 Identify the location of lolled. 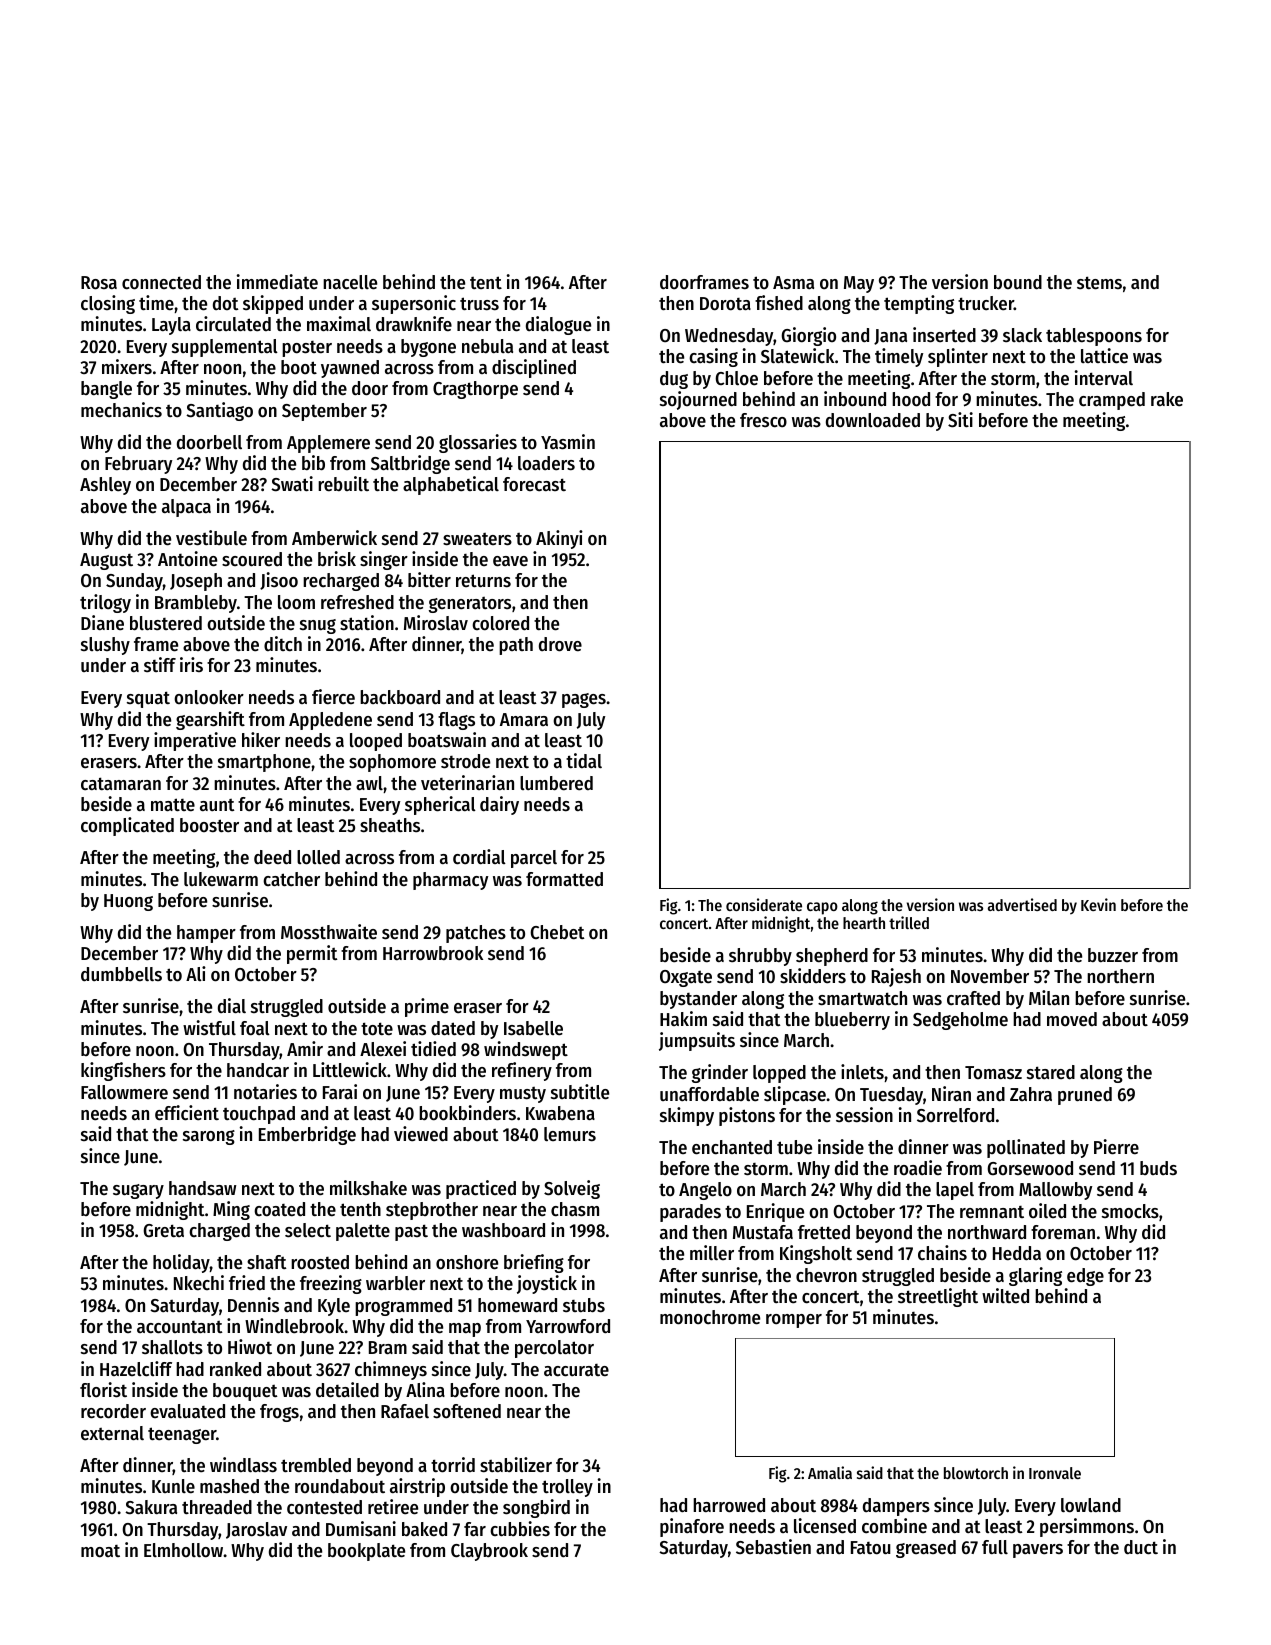
(318, 857).
